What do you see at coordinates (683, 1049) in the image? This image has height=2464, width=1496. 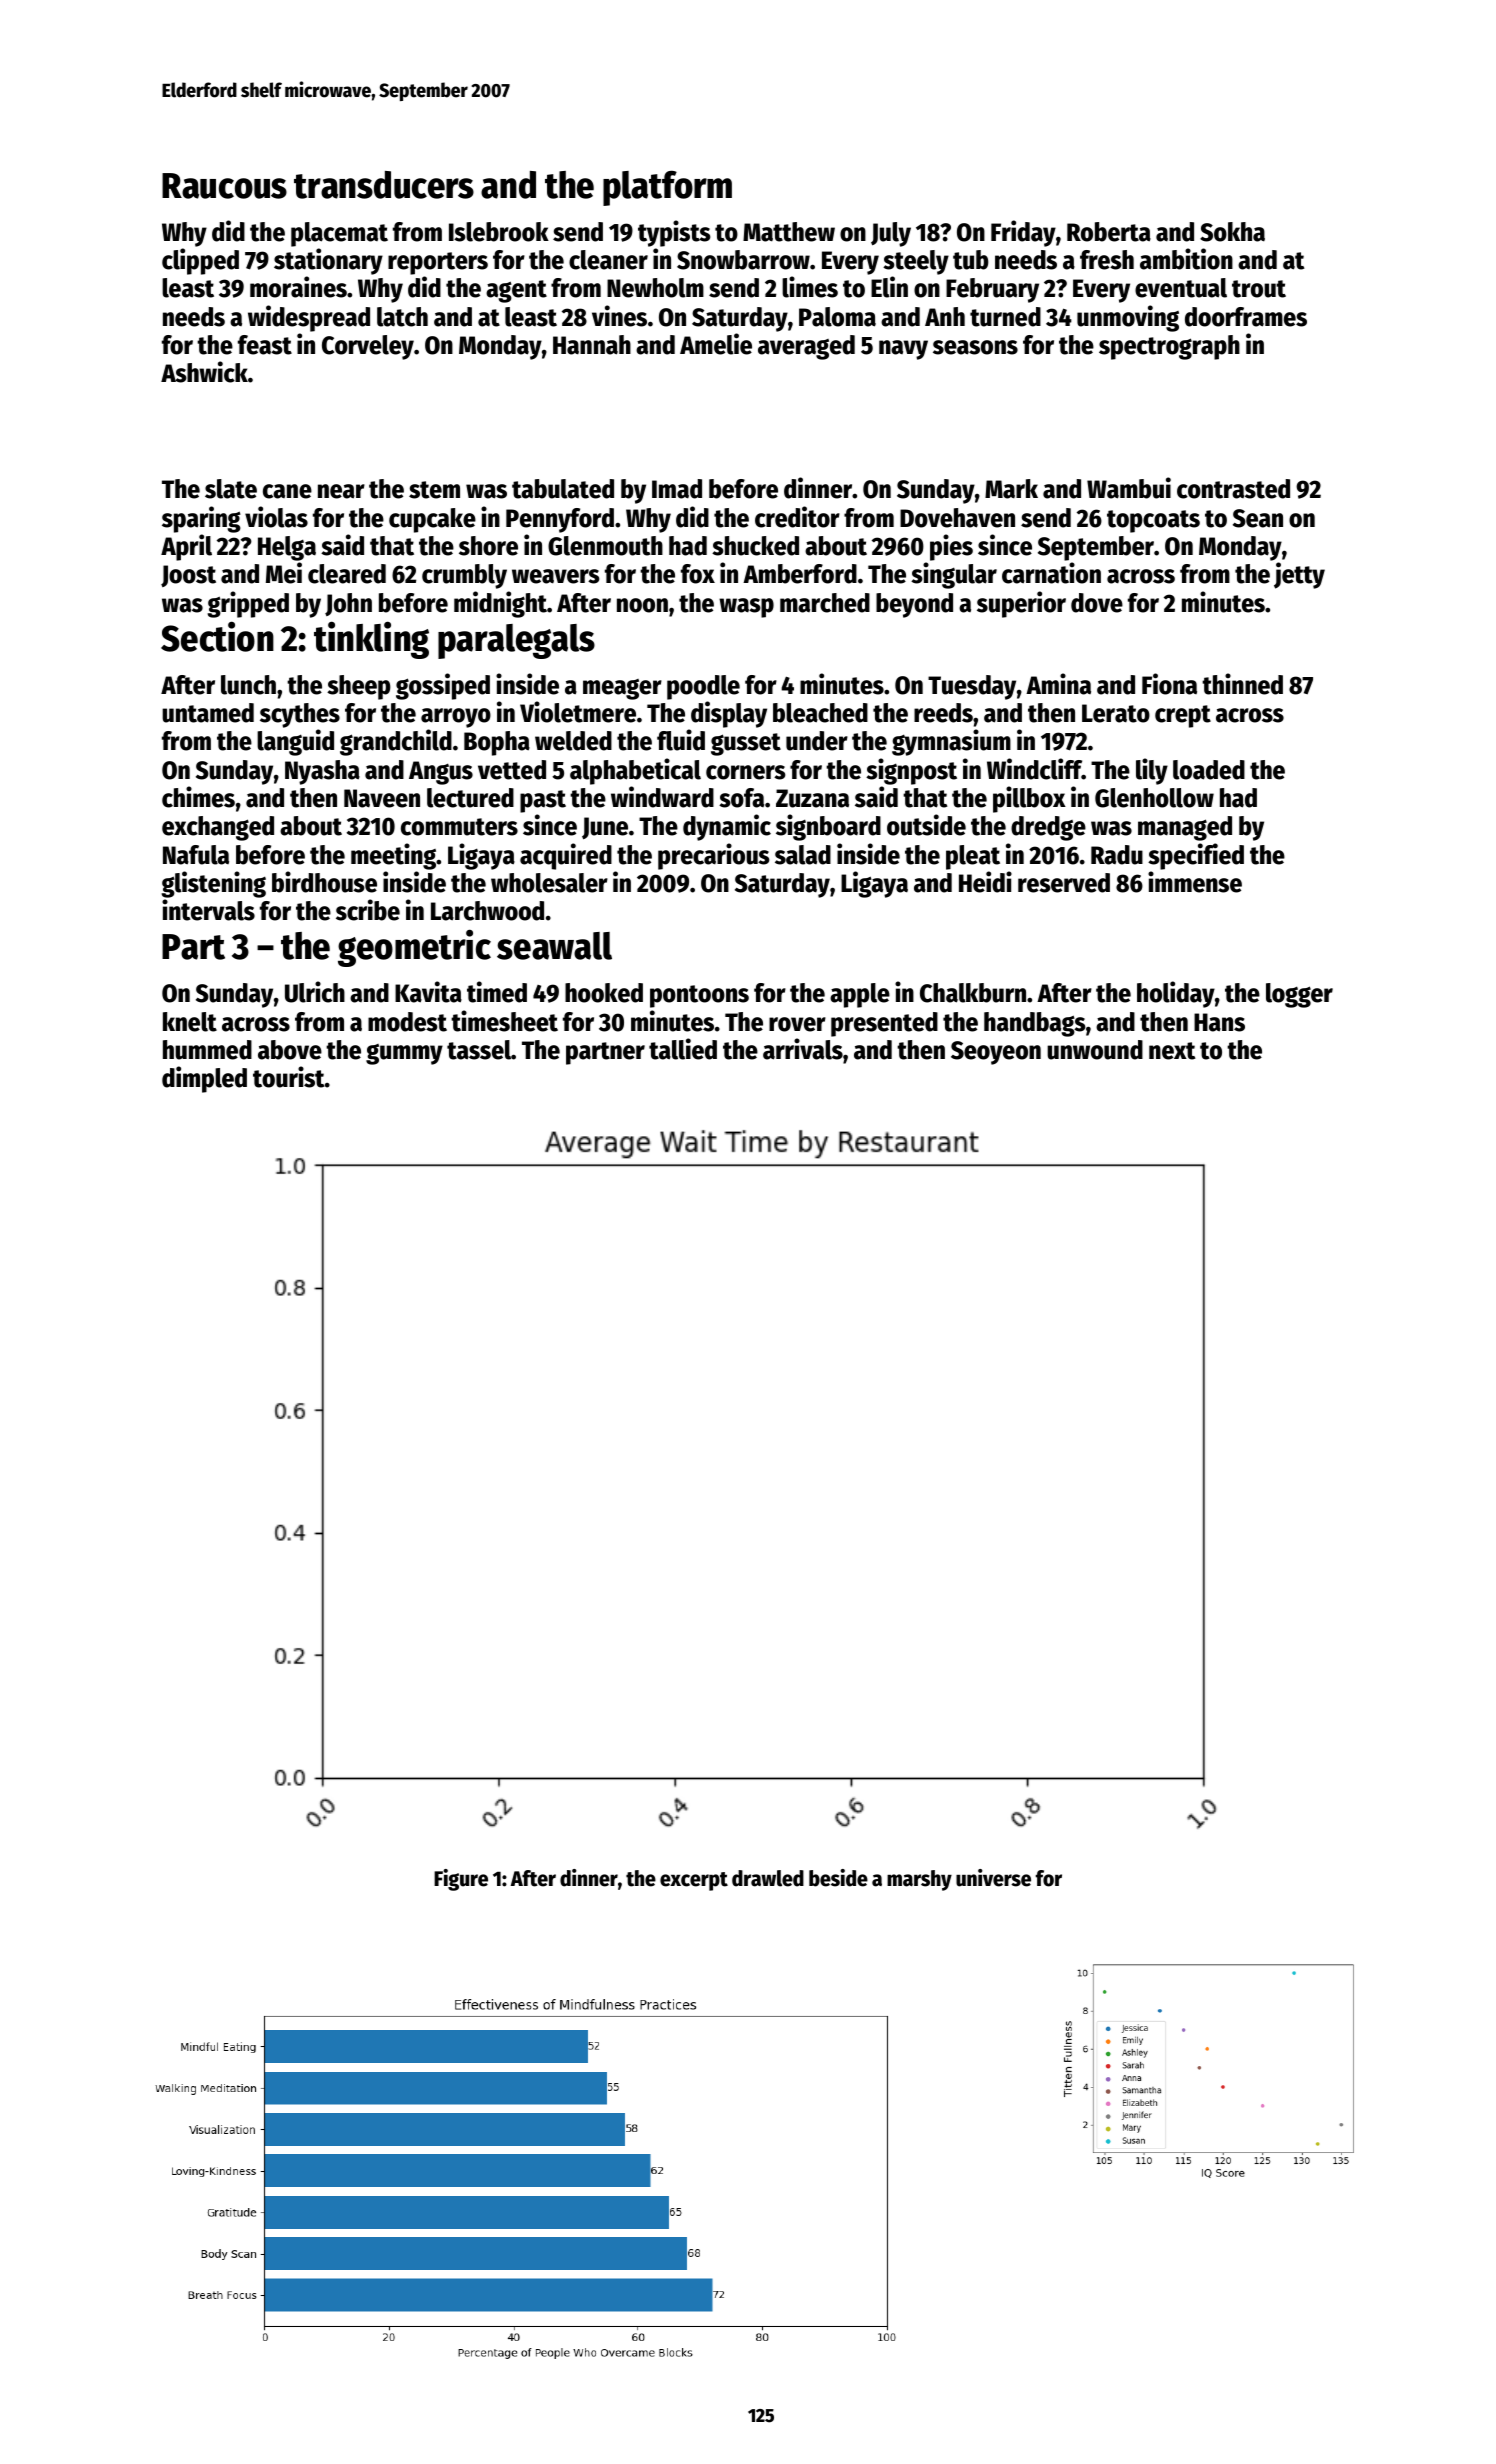 I see `tallied` at bounding box center [683, 1049].
